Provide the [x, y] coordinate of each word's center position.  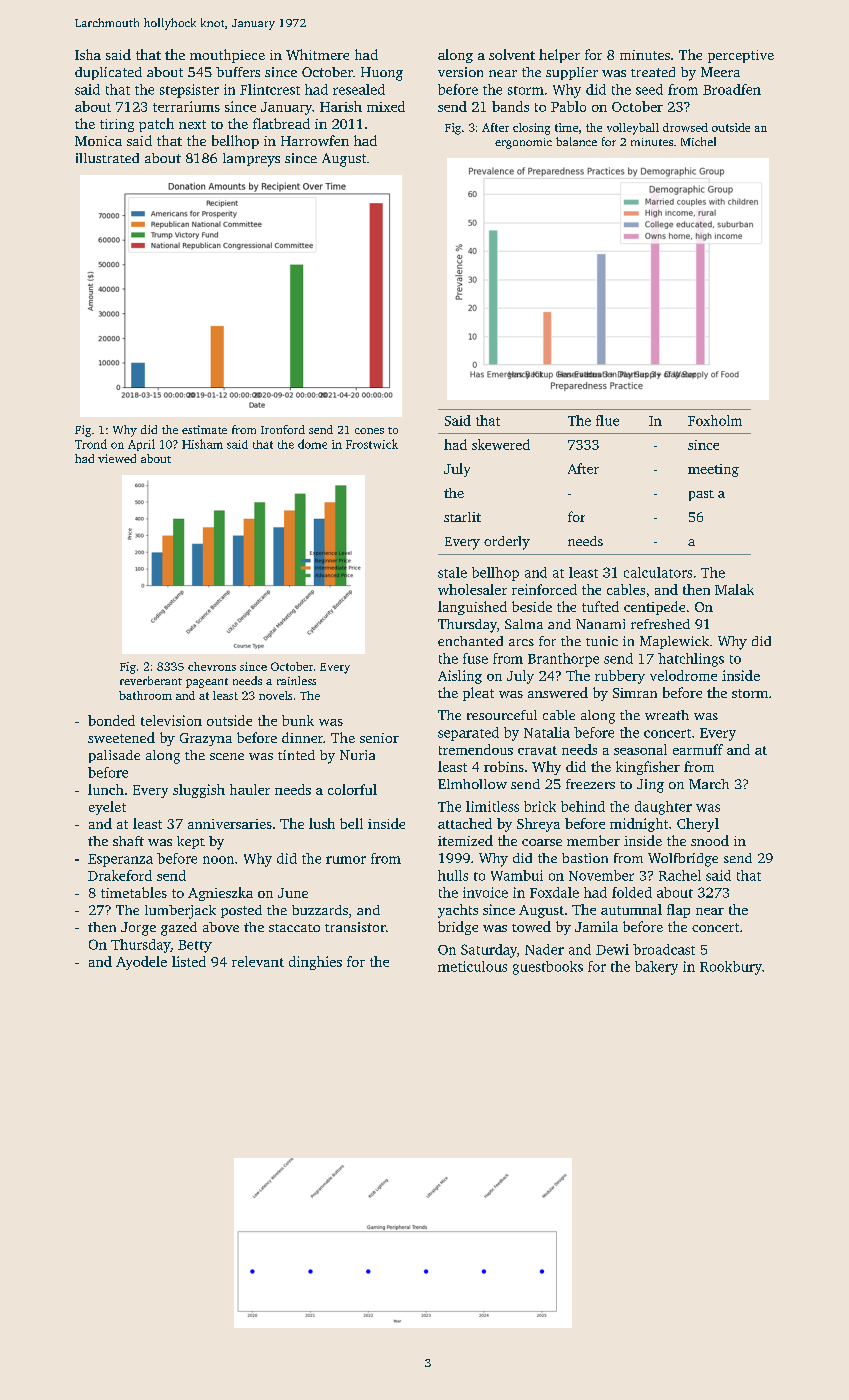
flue [607, 420]
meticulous [472, 966]
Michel [698, 141]
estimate [204, 429]
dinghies [315, 963]
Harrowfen [315, 140]
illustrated [107, 158]
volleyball [633, 129]
